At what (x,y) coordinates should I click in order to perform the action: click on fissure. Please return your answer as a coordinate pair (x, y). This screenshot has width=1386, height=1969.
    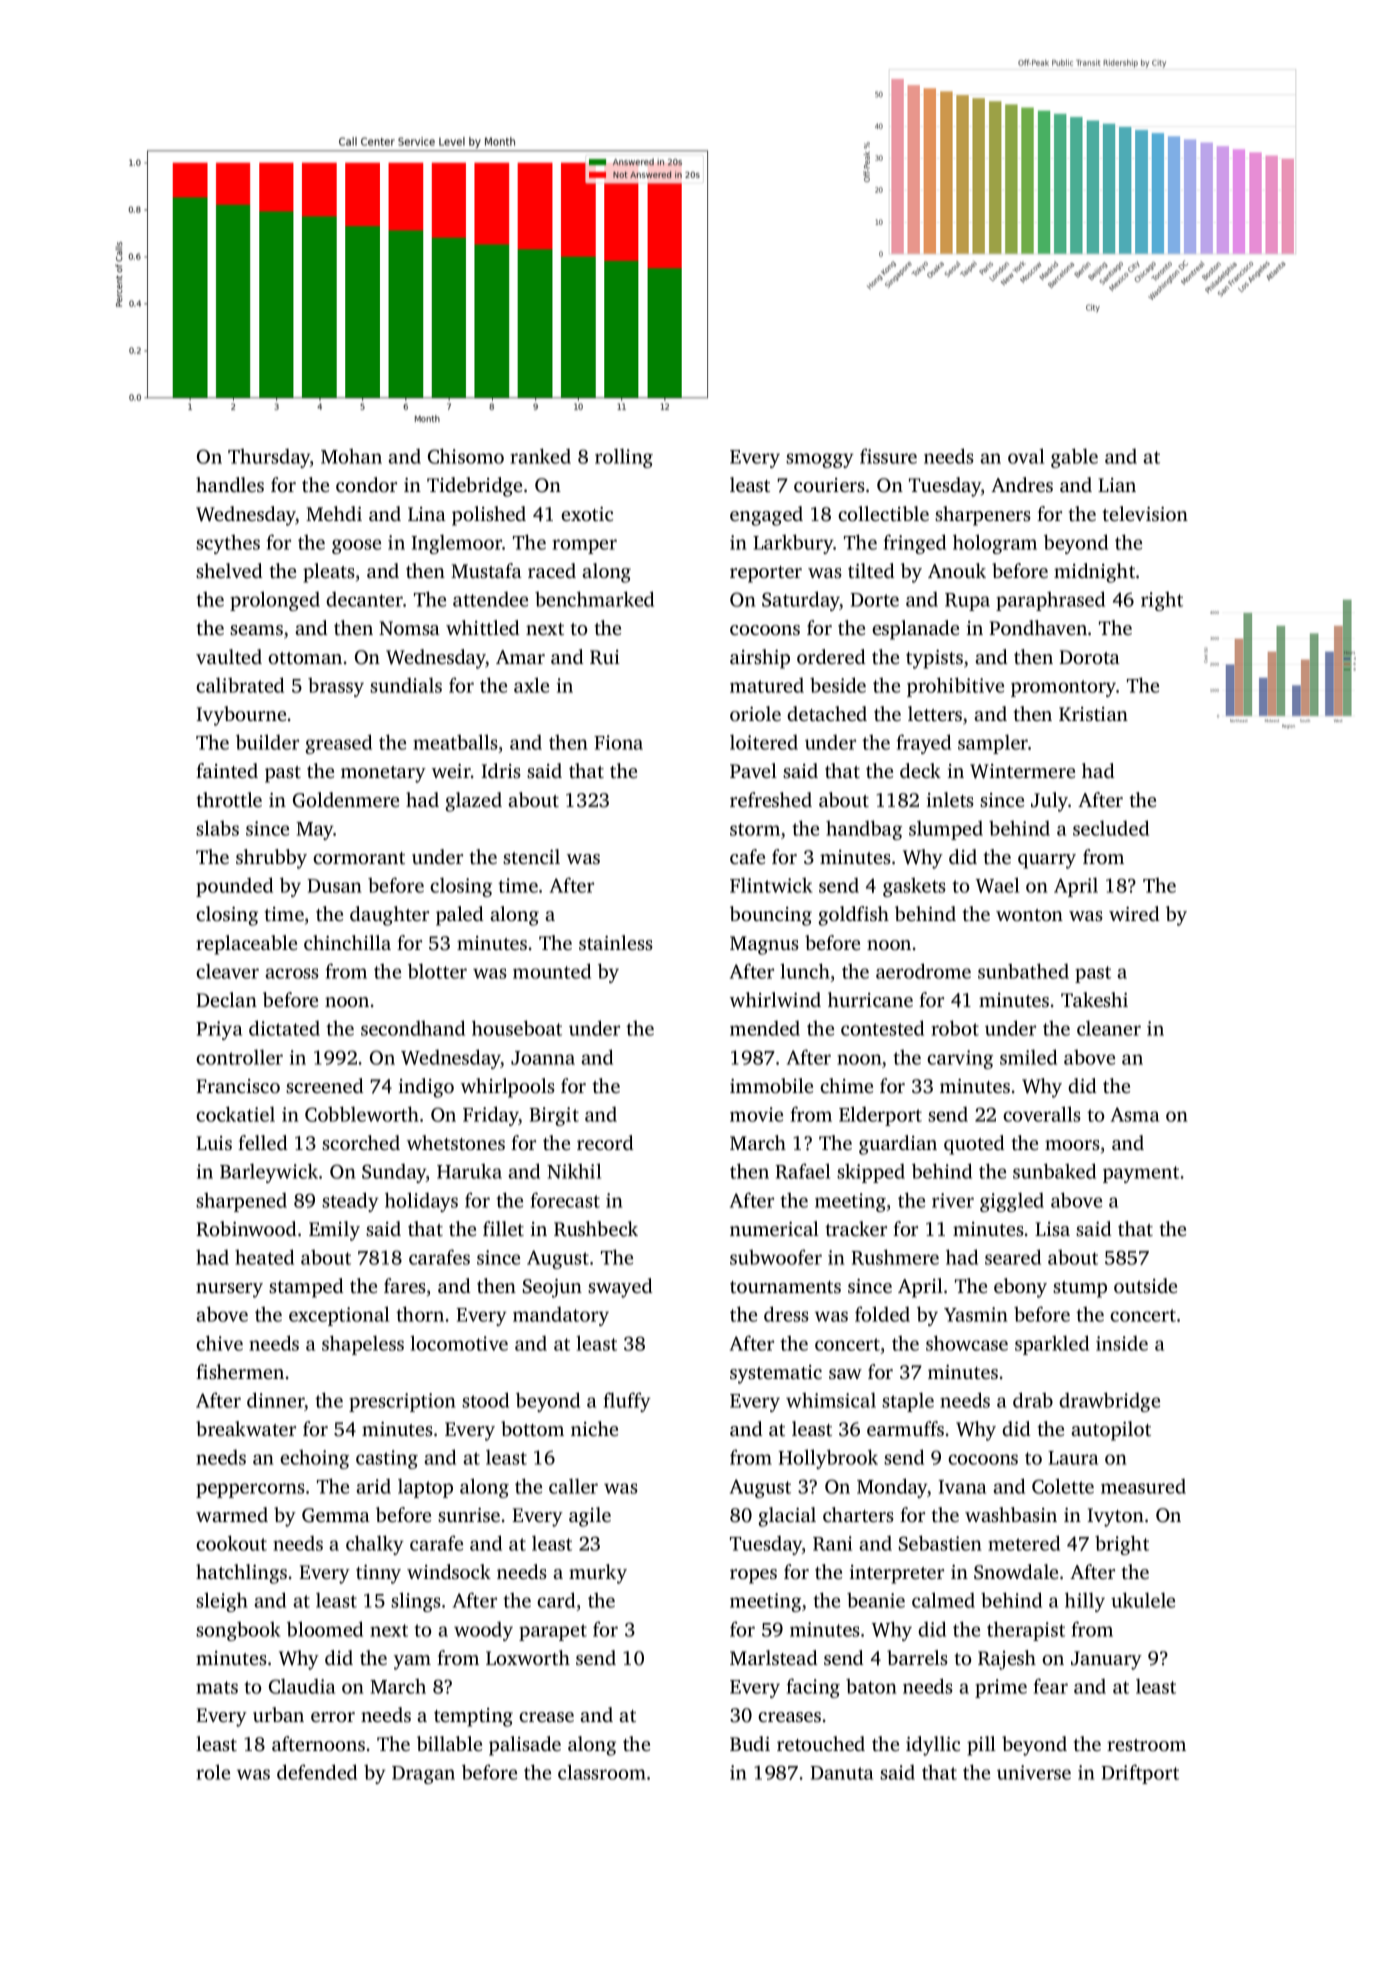
    Looking at the image, I should click on (888, 456).
